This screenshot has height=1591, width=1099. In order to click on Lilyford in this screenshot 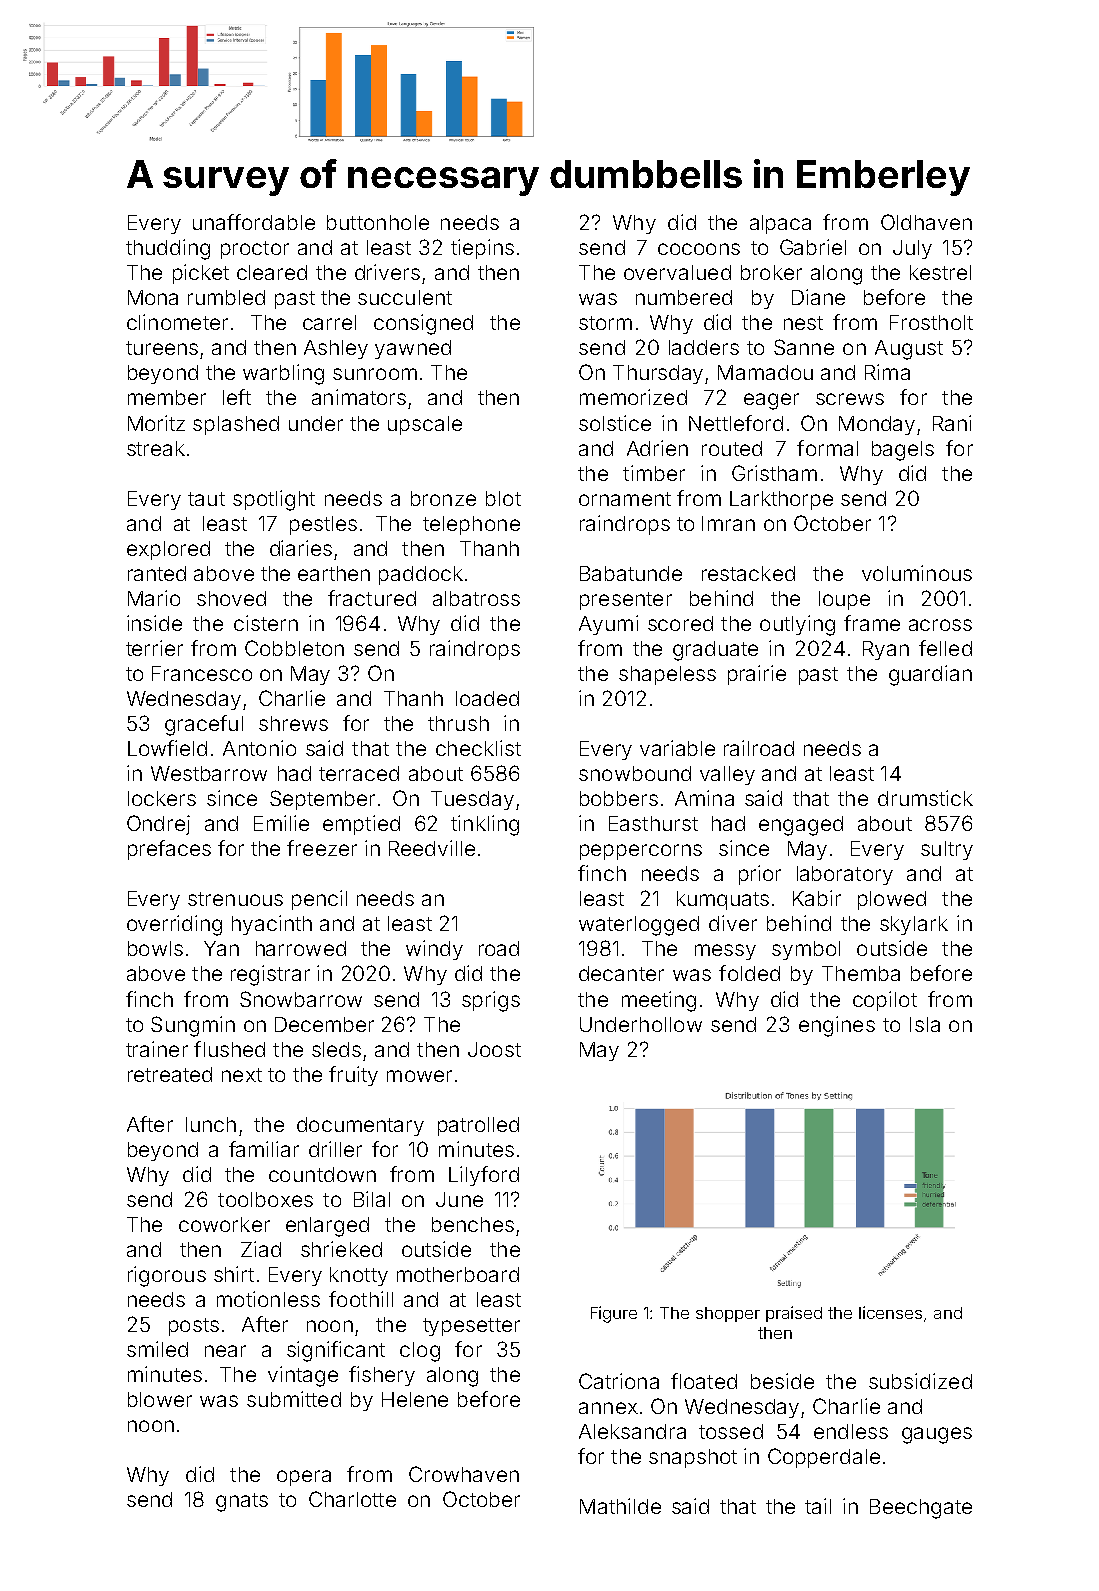, I will do `click(484, 1176)`.
